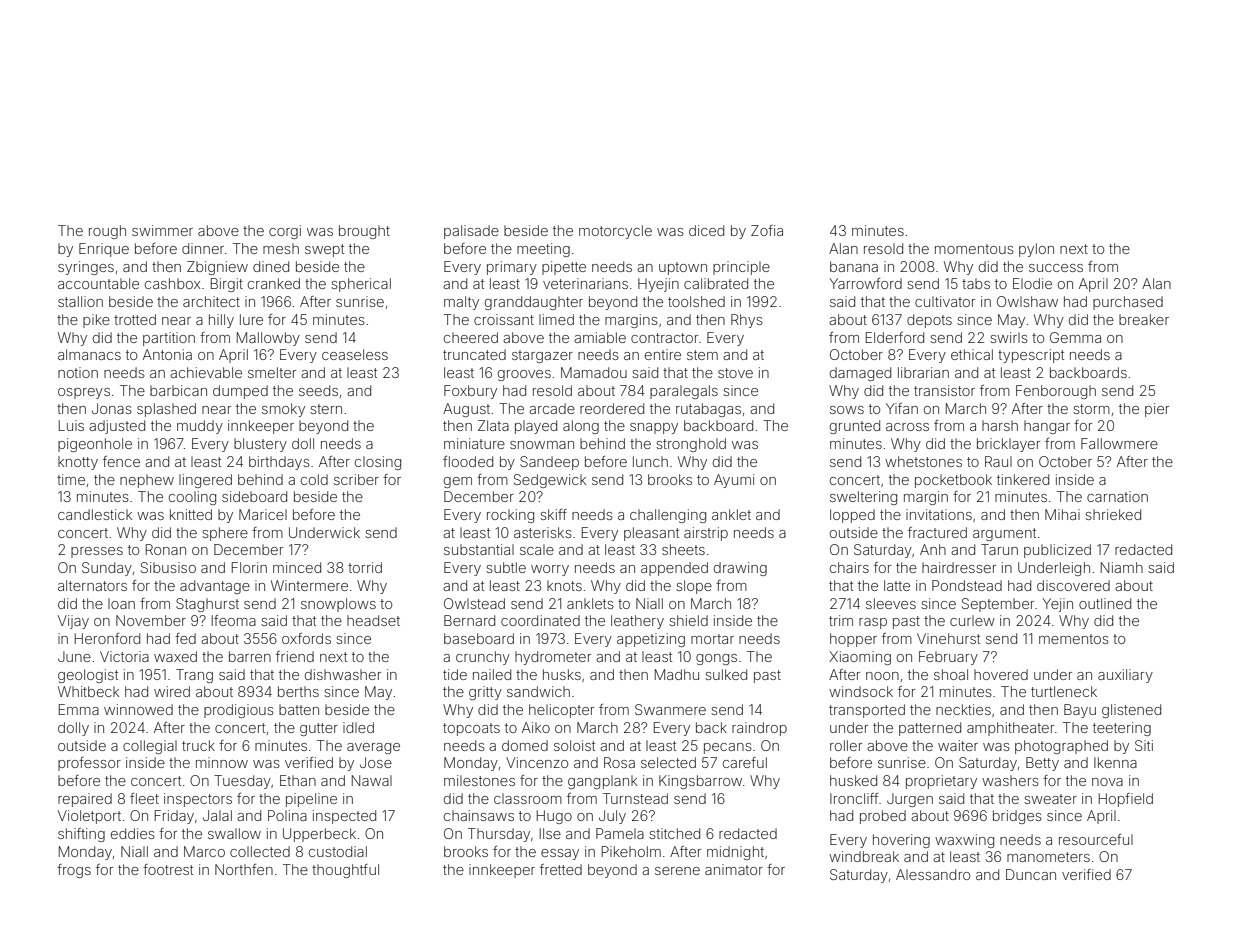  I want to click on fretted, so click(561, 869).
